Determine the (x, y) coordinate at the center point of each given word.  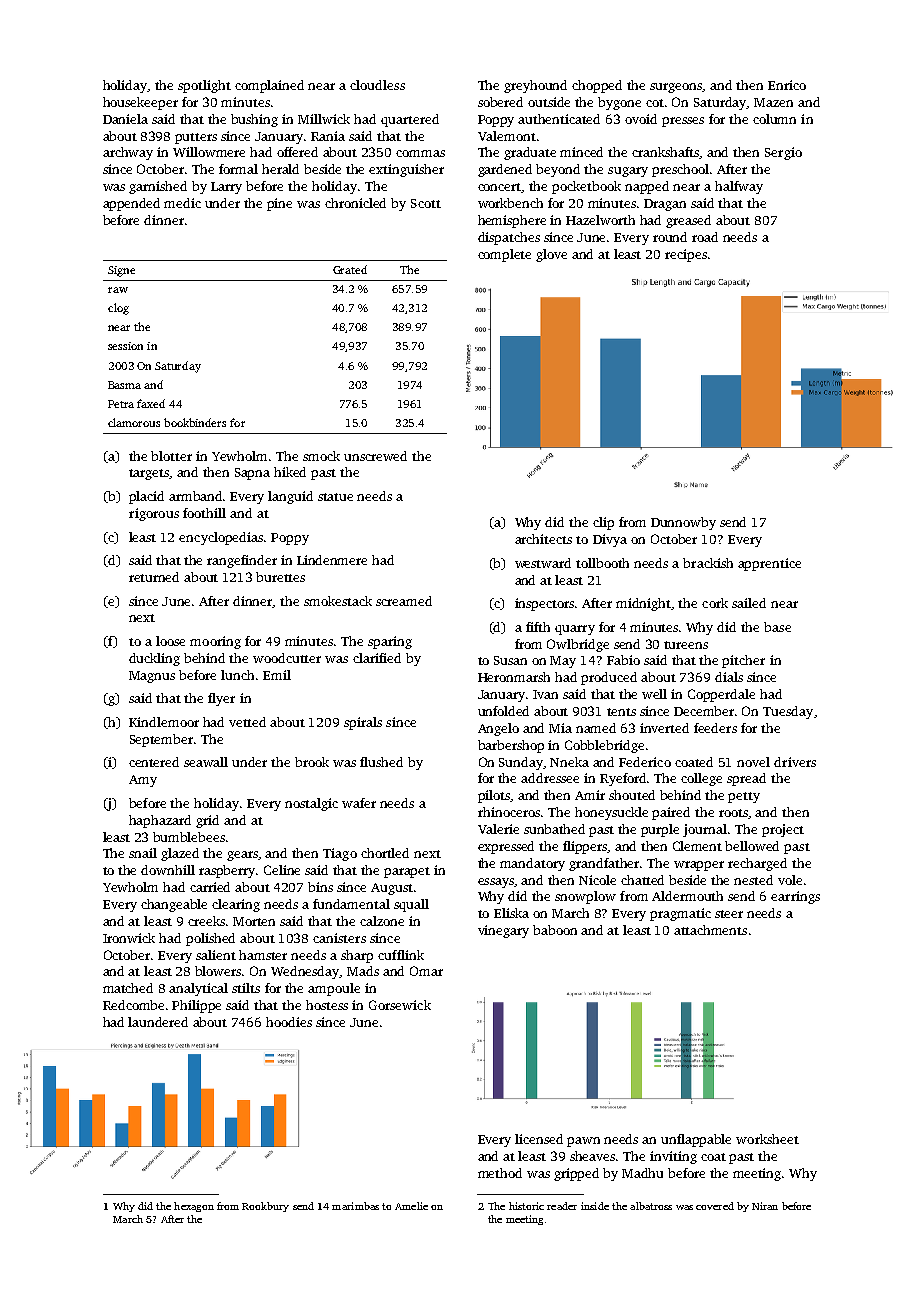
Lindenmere (332, 560)
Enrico (787, 85)
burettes (280, 577)
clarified (377, 658)
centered (154, 762)
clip (603, 523)
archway (128, 153)
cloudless (377, 85)
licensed (539, 1139)
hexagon (194, 1207)
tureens (686, 645)
